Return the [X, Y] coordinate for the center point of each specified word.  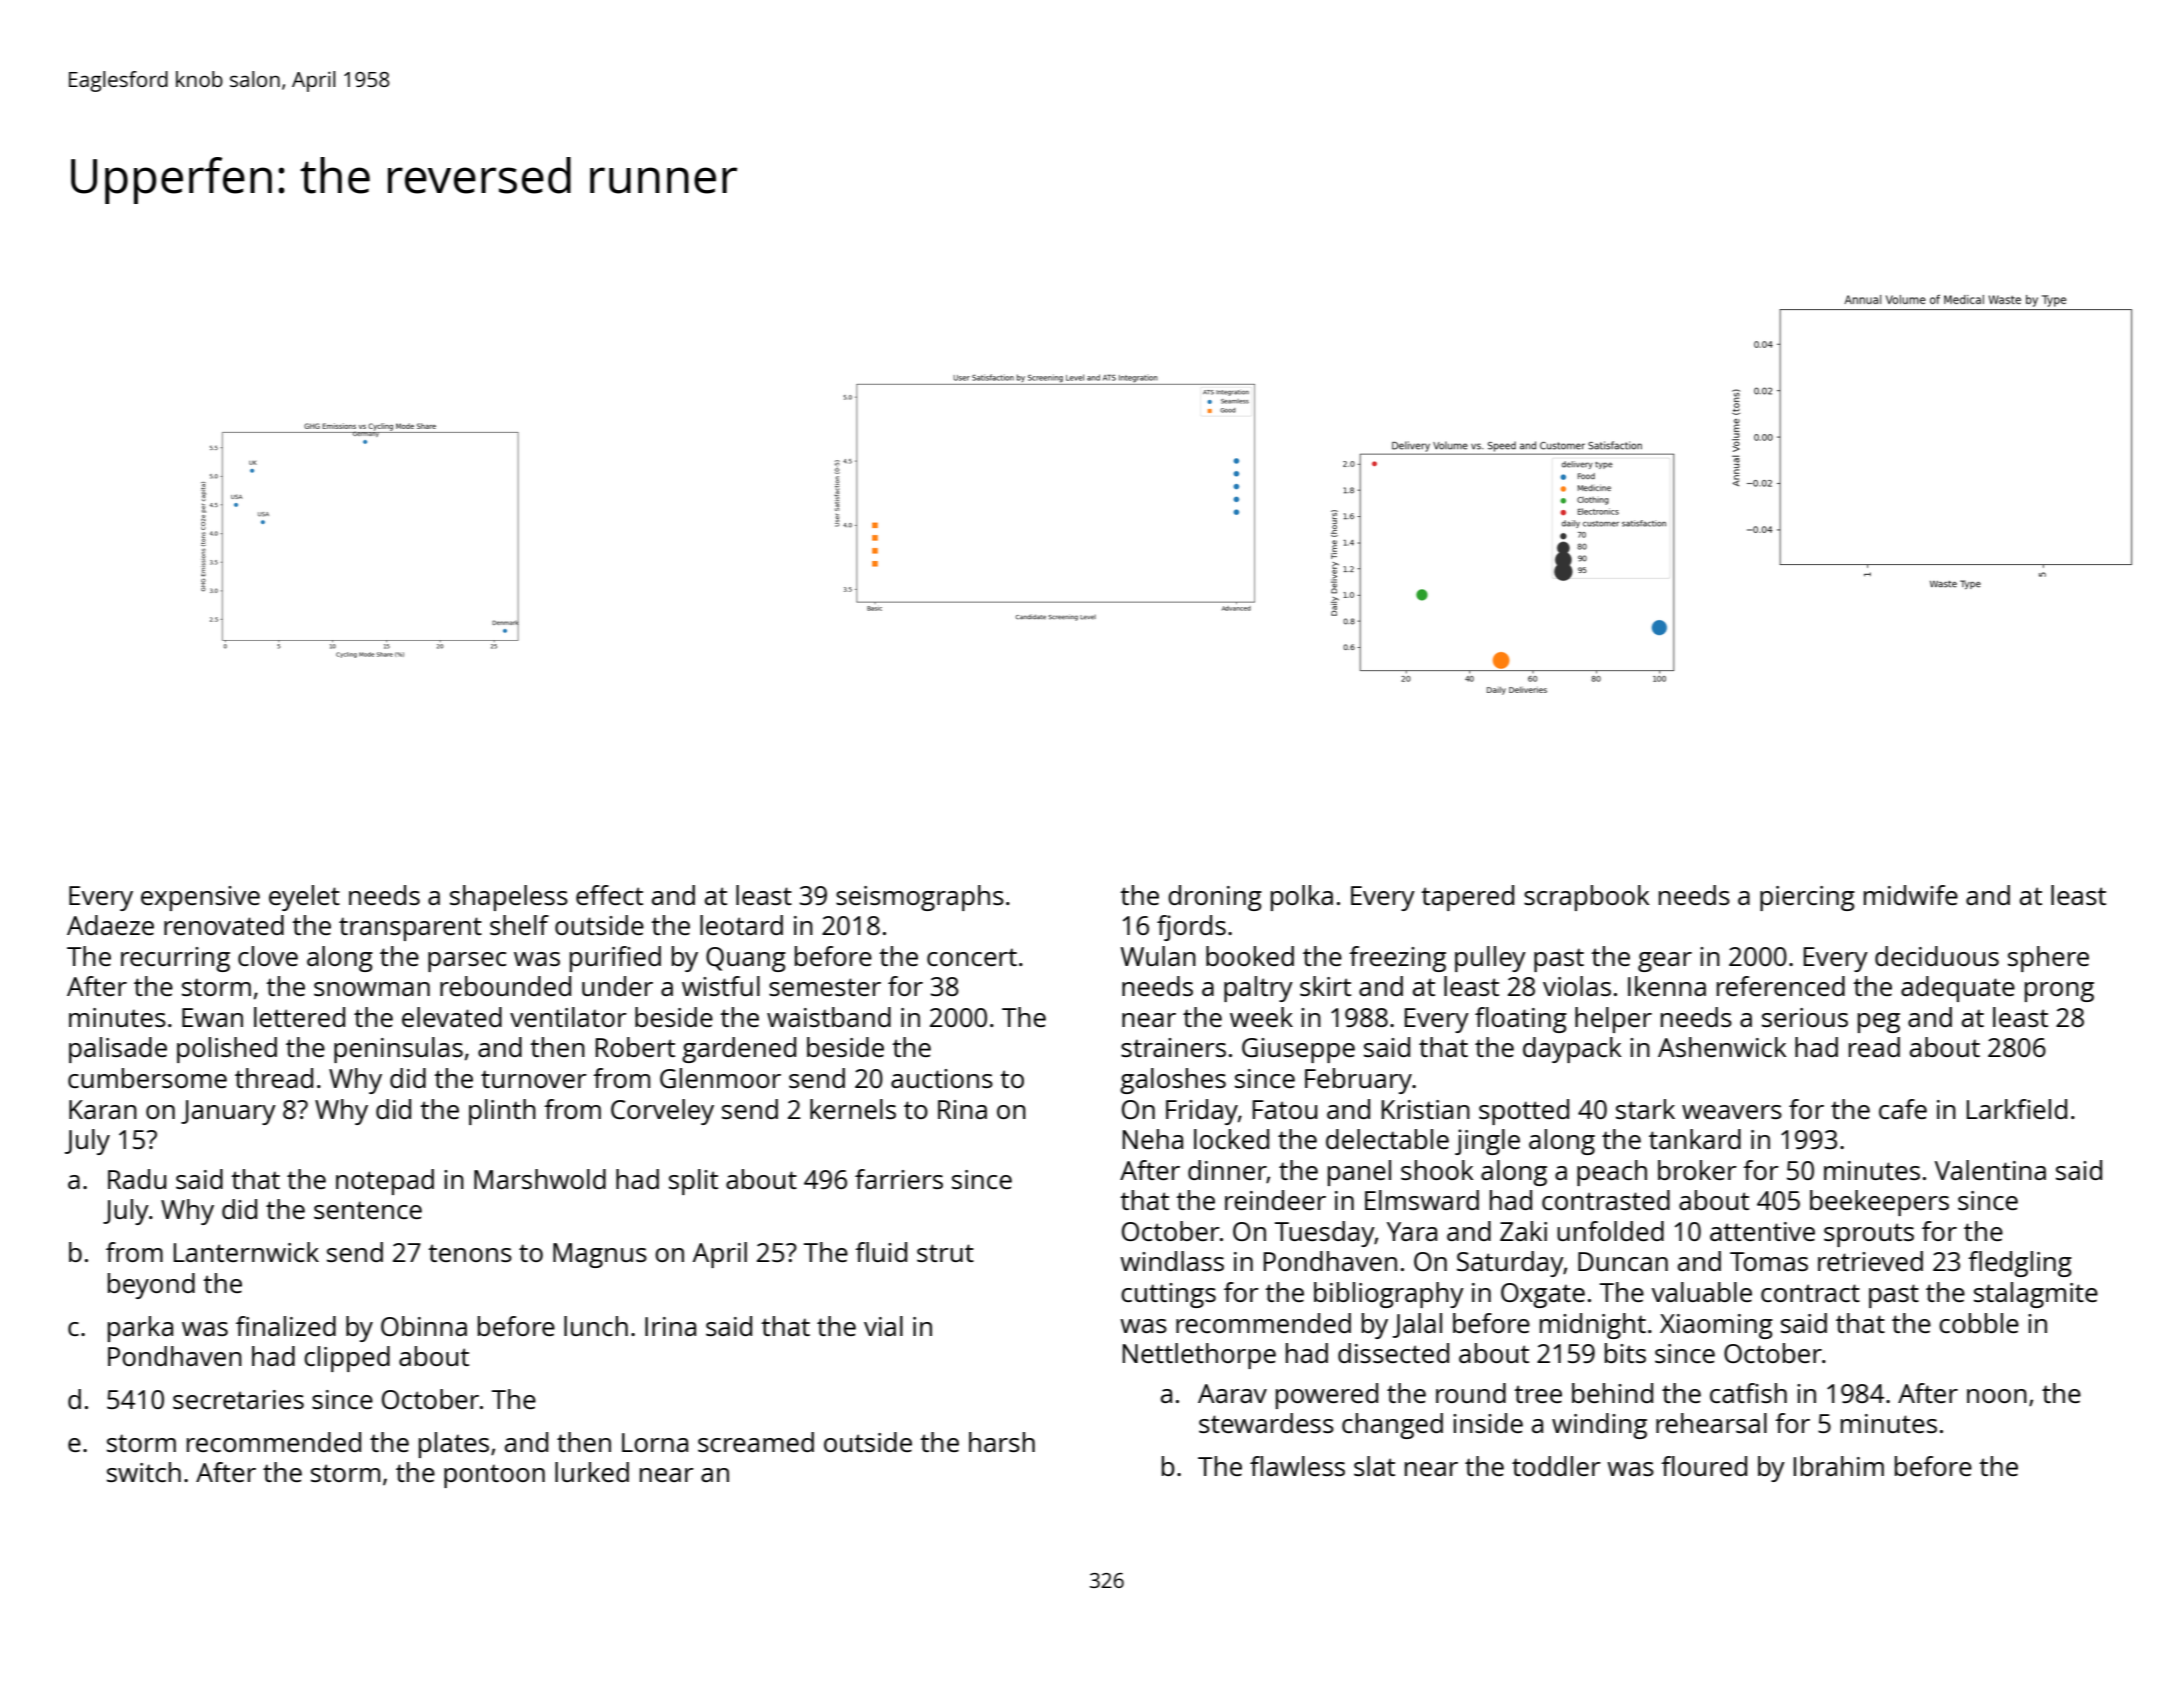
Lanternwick [246, 1252]
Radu [137, 1179]
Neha [1153, 1139]
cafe [1903, 1109]
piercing [1807, 898]
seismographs [920, 898]
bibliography [1389, 1295]
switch [144, 1472]
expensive [200, 898]
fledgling [2020, 1264]
